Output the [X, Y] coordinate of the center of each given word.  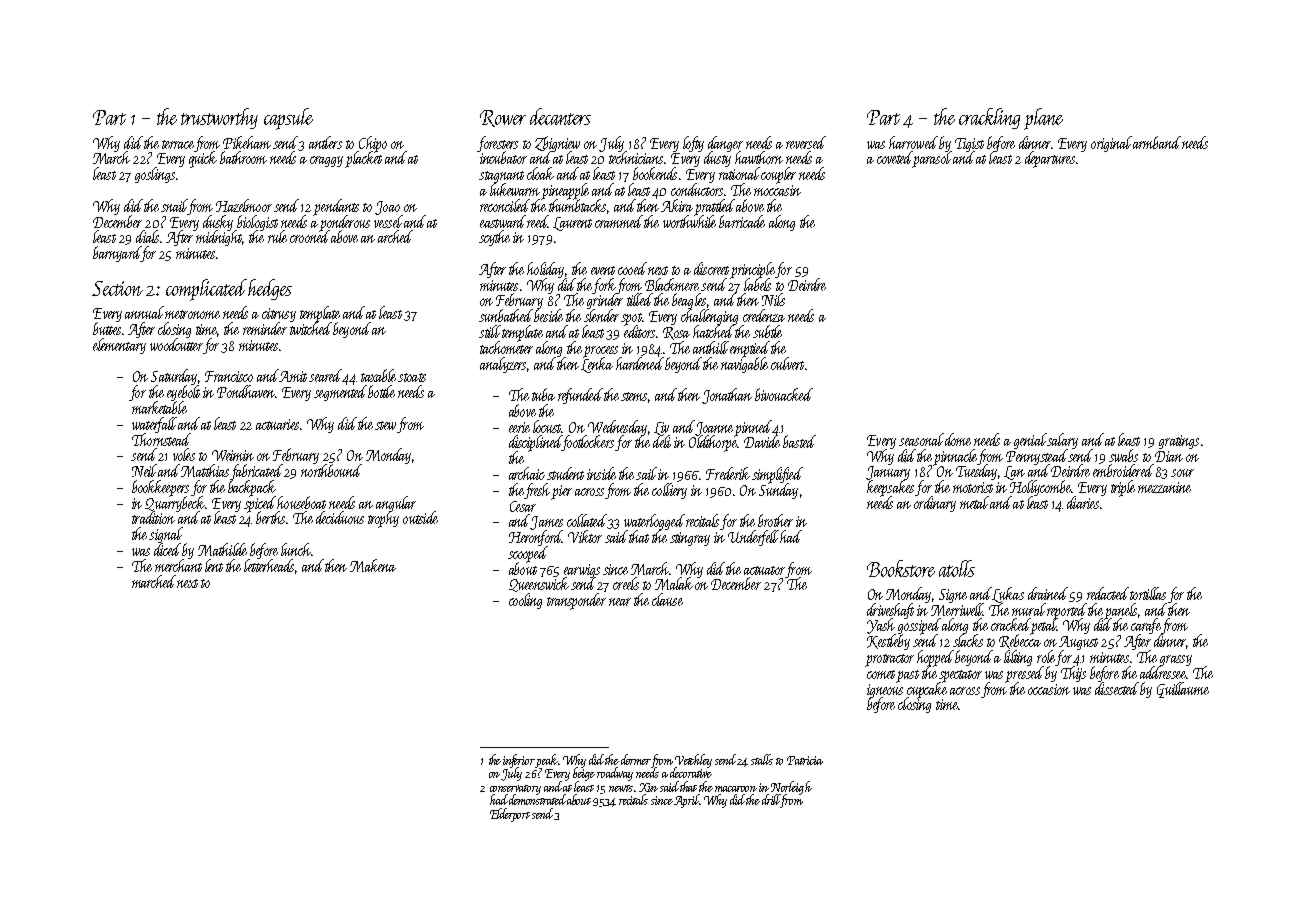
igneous [885, 691]
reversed [806, 142]
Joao [387, 208]
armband [1157, 142]
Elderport [510, 815]
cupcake [927, 690]
